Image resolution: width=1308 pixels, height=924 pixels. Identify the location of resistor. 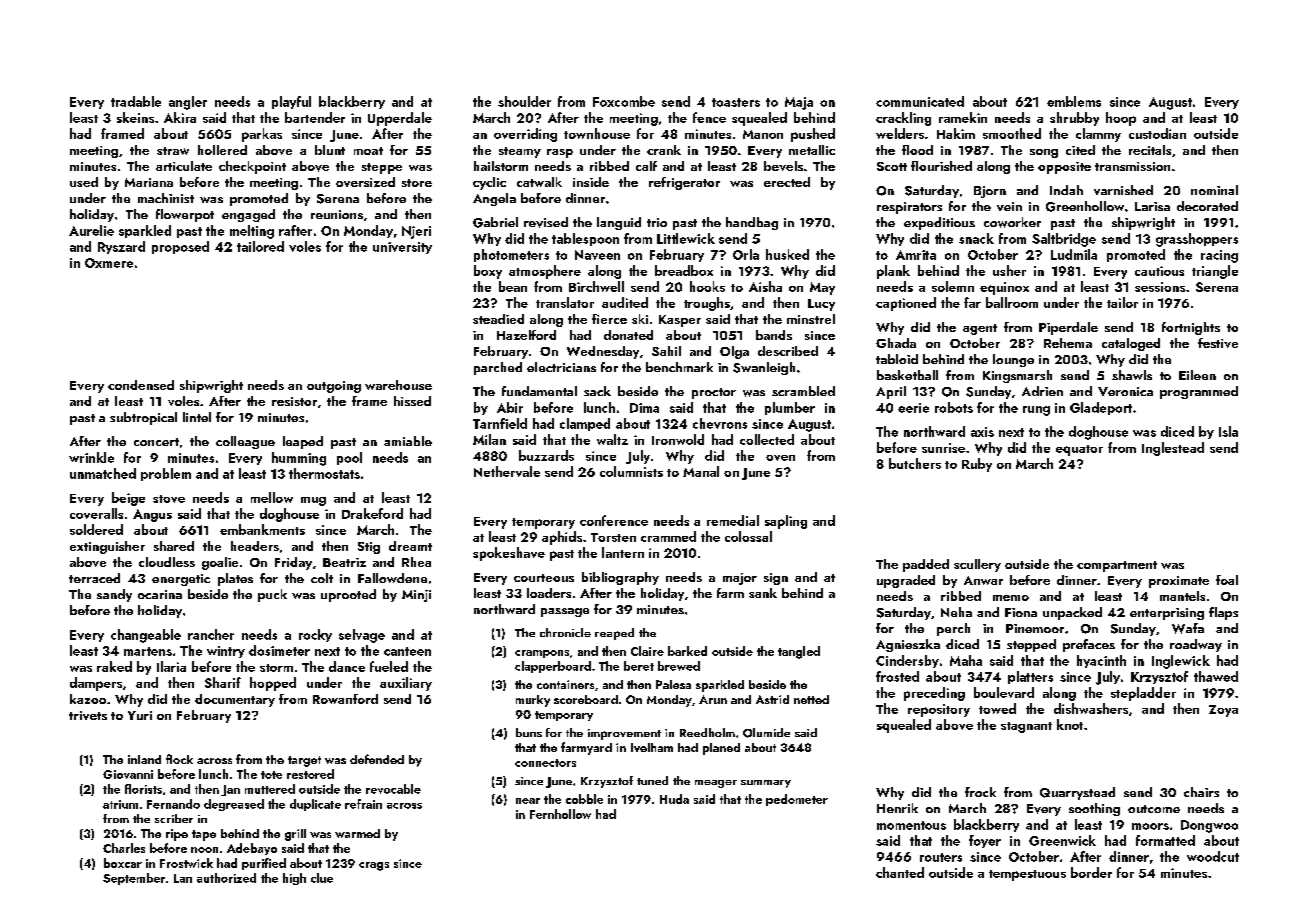
(294, 401).
